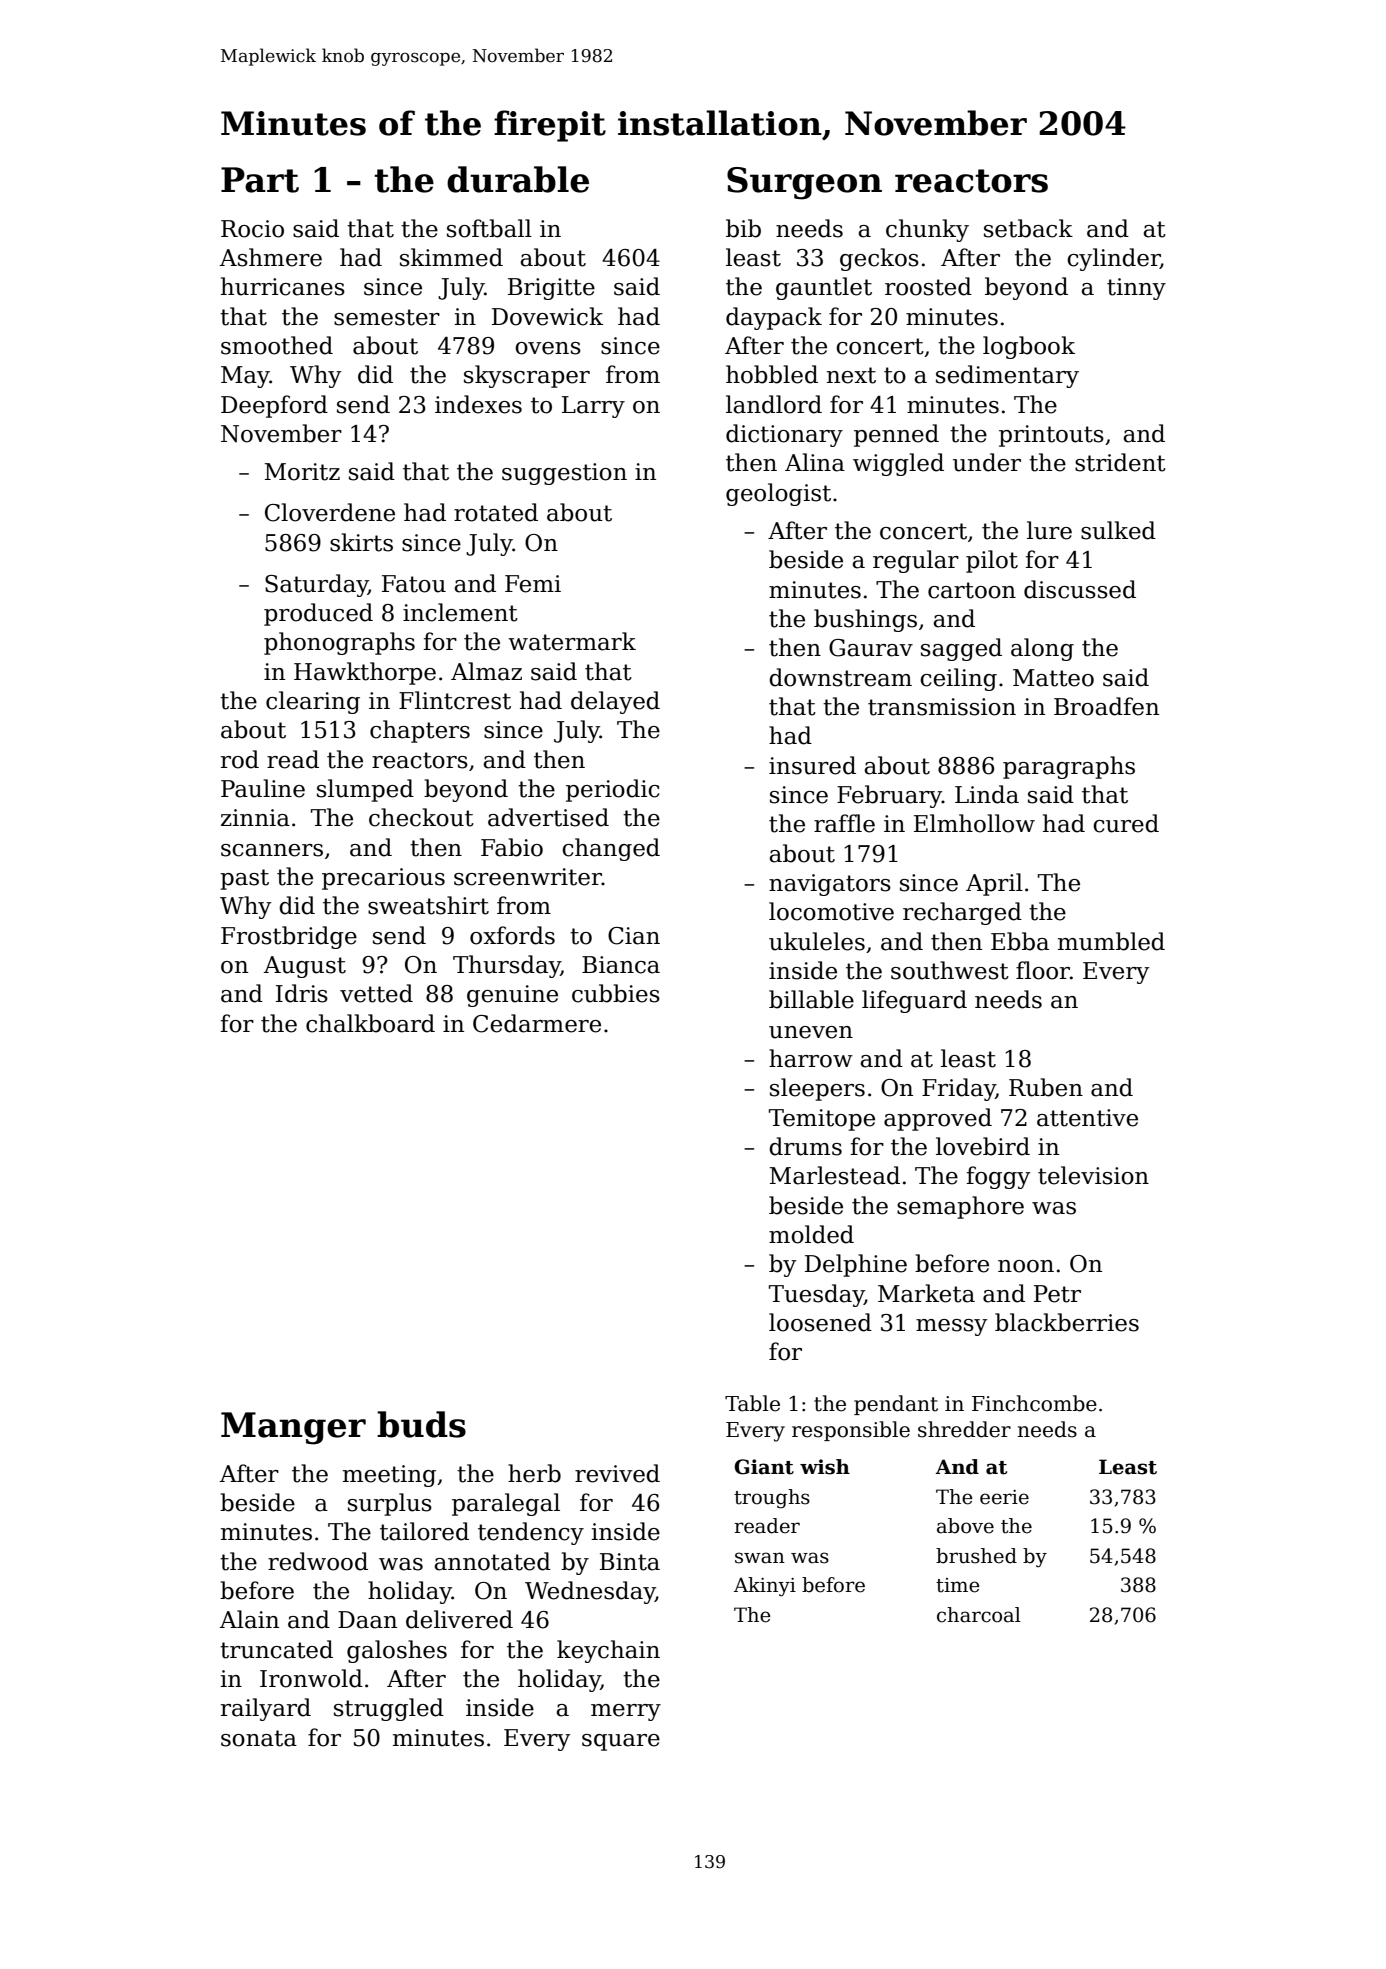 Image resolution: width=1386 pixels, height=1969 pixels. What do you see at coordinates (551, 289) in the screenshot?
I see `Brigitte` at bounding box center [551, 289].
